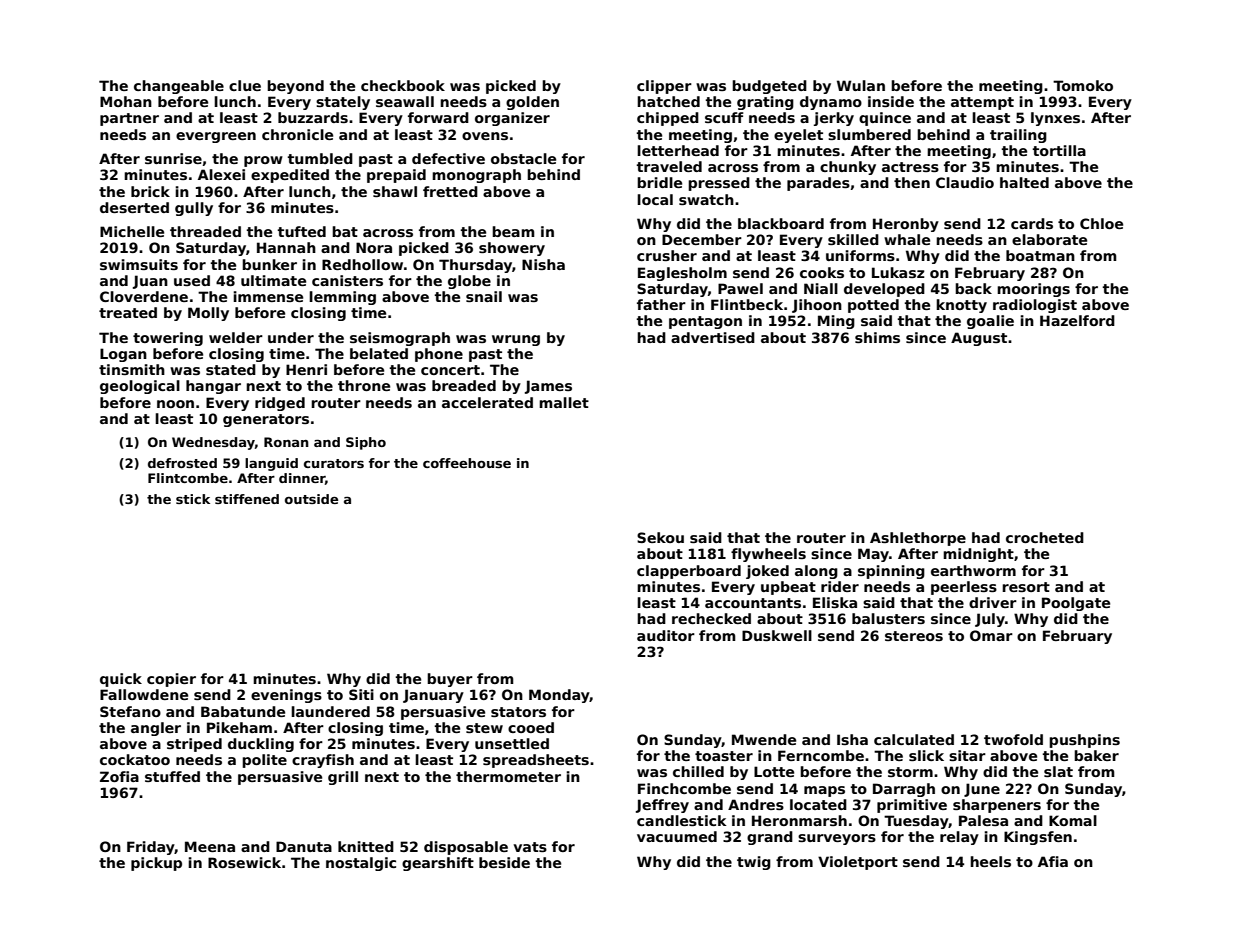 The image size is (1233, 952). I want to click on Danuta, so click(304, 846).
